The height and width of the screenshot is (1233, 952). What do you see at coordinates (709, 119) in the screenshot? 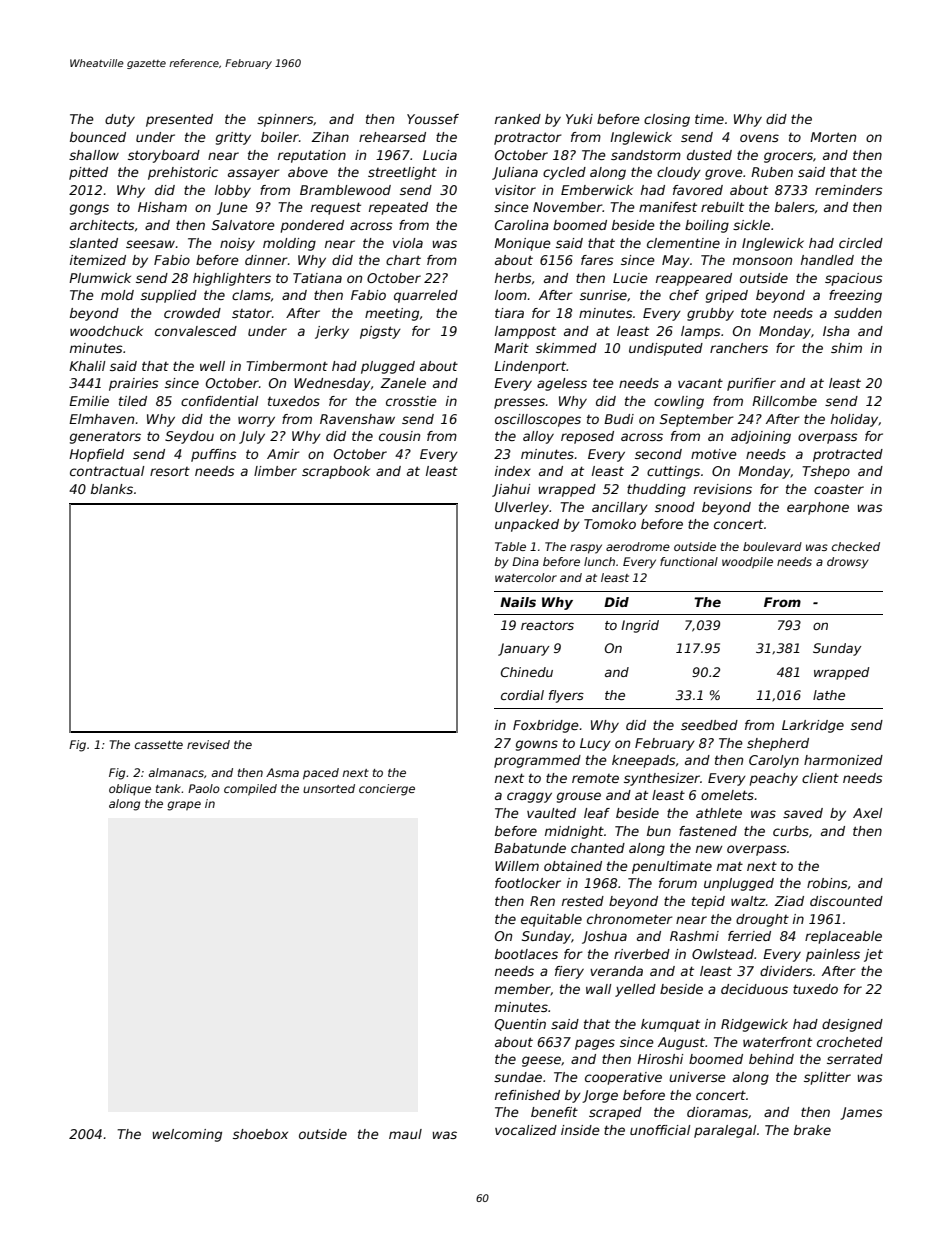
I see `time` at bounding box center [709, 119].
